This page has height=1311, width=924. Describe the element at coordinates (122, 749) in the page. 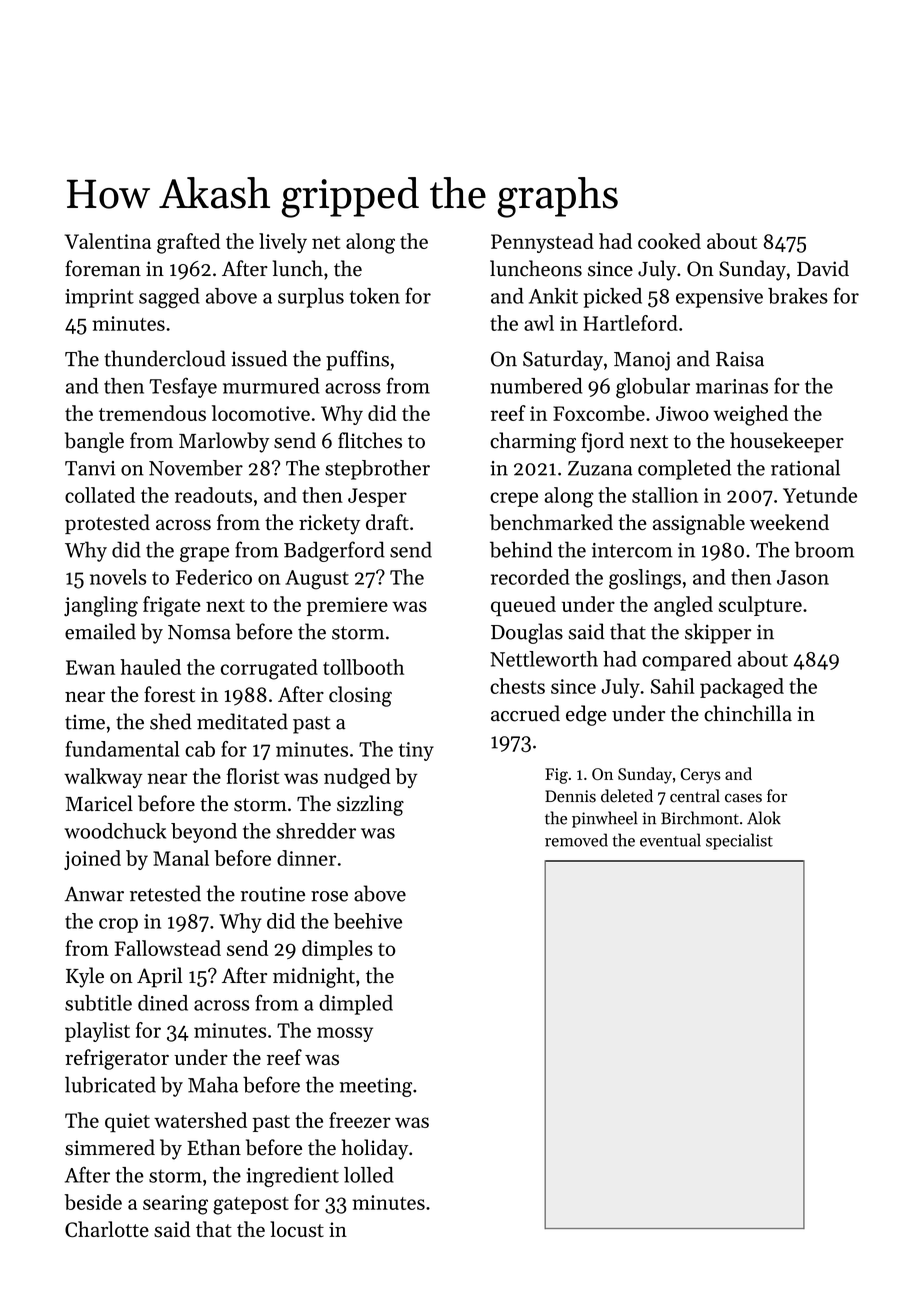

I see `fundamental` at that location.
